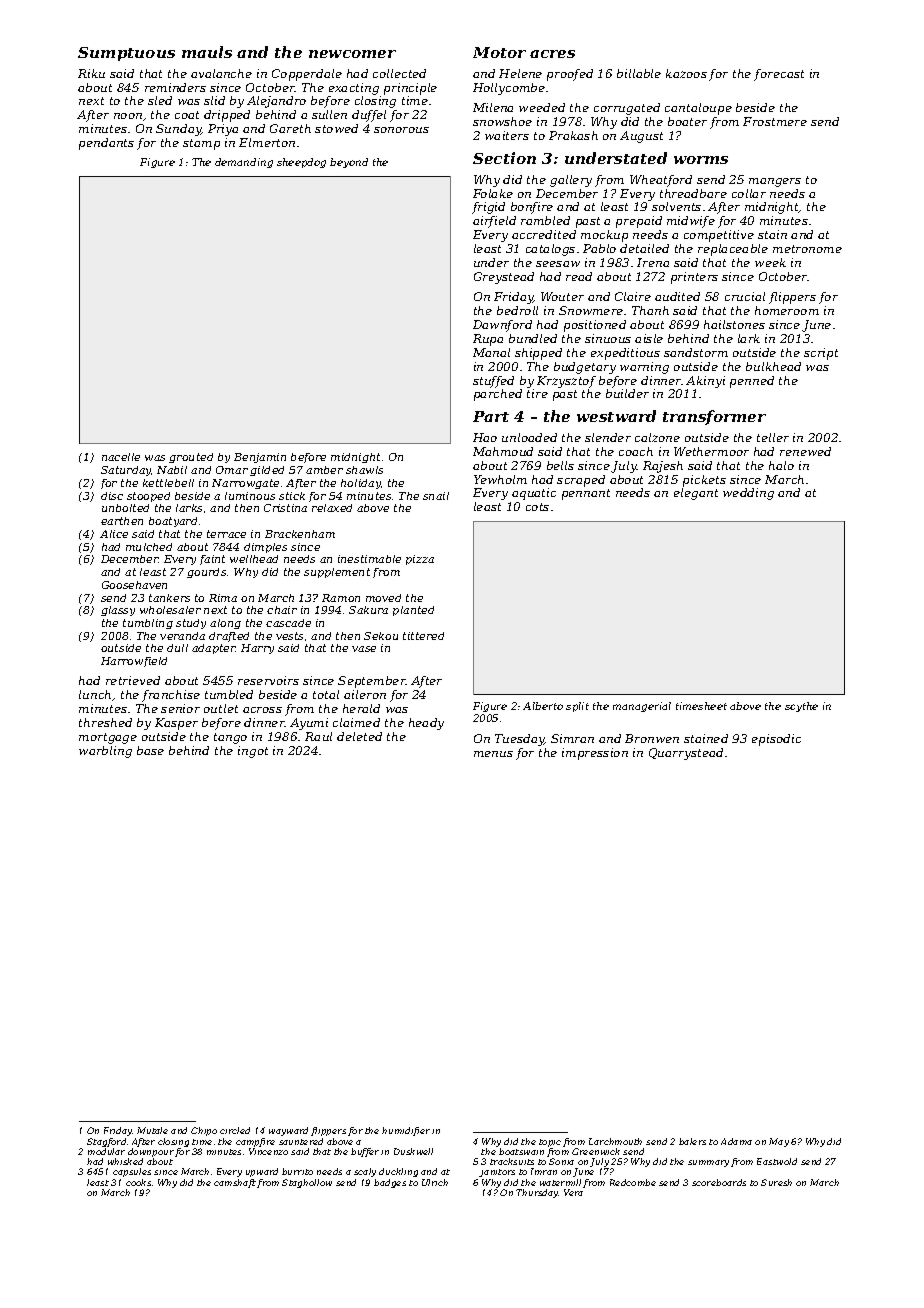  Describe the element at coordinates (230, 738) in the screenshot. I see `tango` at that location.
